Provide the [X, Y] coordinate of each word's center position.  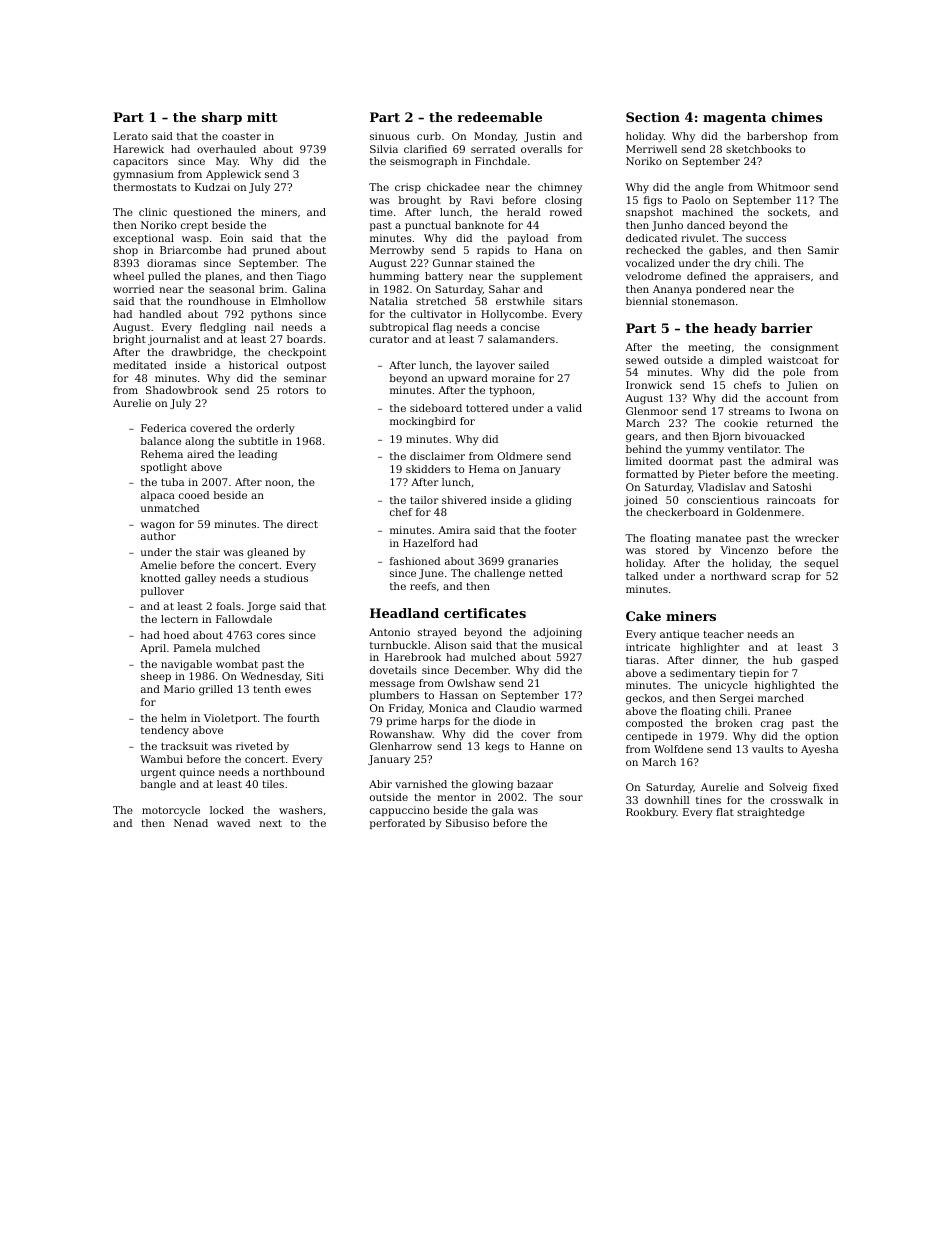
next [270, 823]
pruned [271, 251]
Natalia [389, 301]
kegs [497, 747]
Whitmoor [783, 187]
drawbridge [202, 353]
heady [735, 329]
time [381, 212]
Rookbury [651, 813]
